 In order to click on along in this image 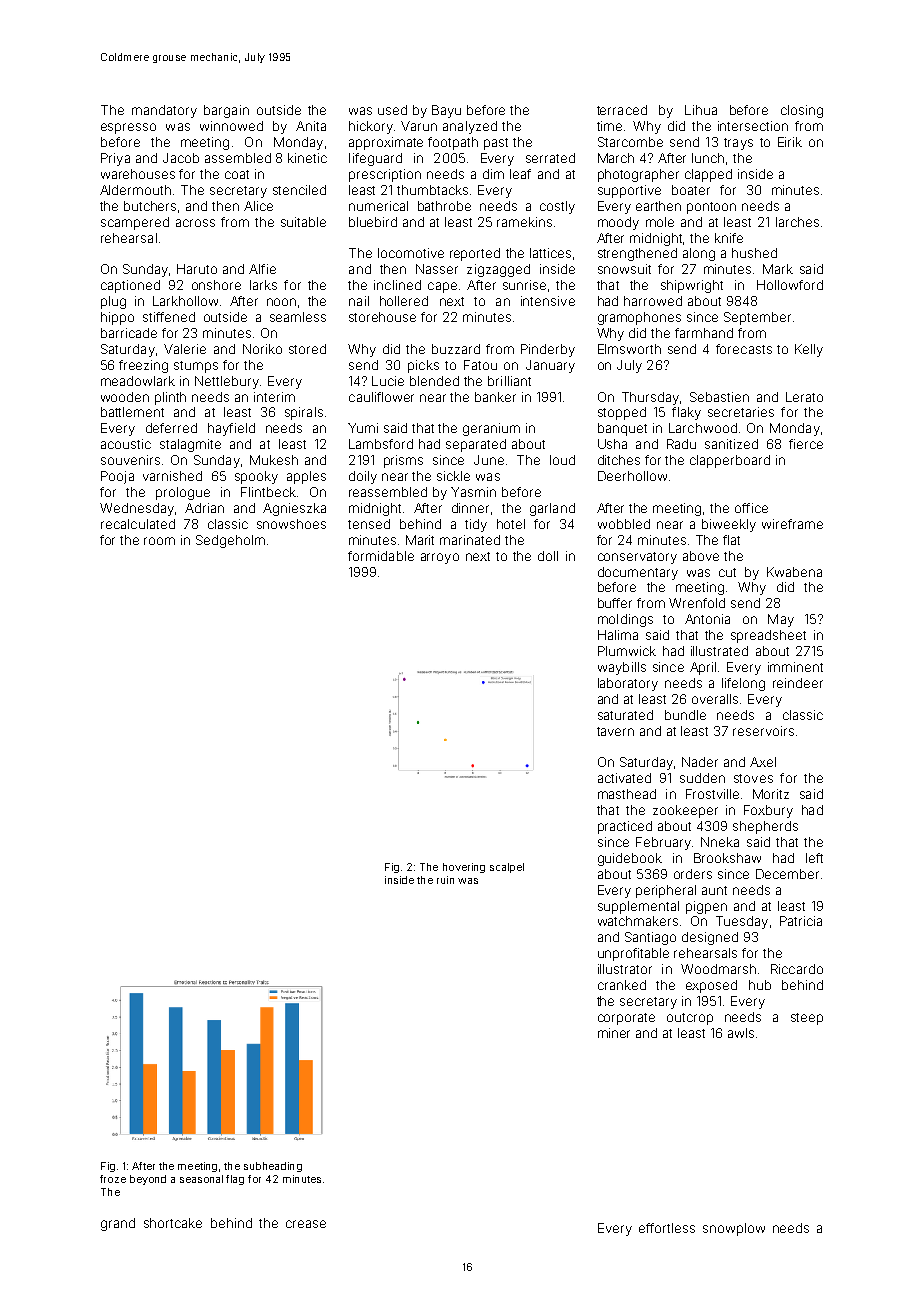, I will do `click(699, 254)`.
